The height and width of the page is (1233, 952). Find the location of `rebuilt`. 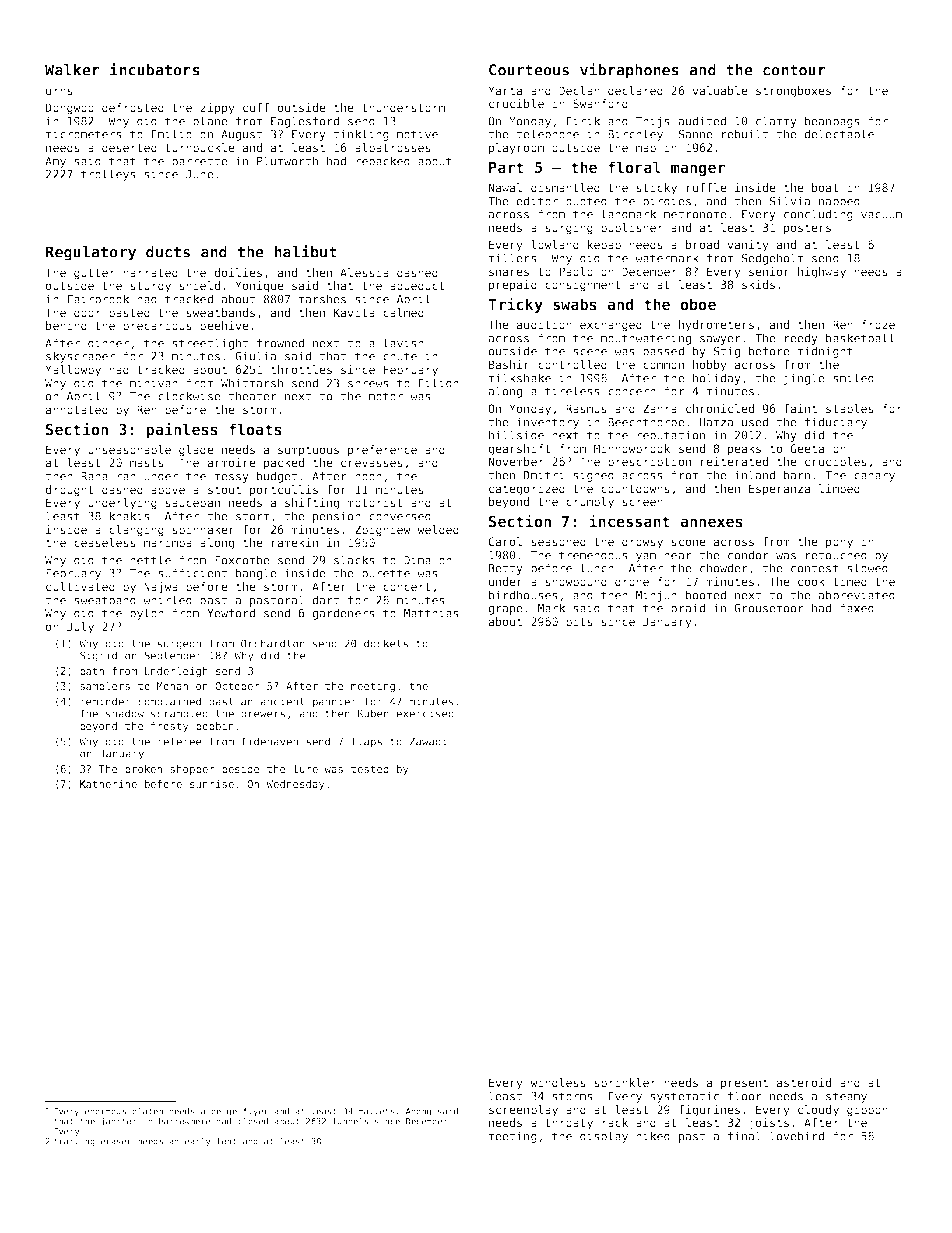

rebuilt is located at coordinates (745, 134).
